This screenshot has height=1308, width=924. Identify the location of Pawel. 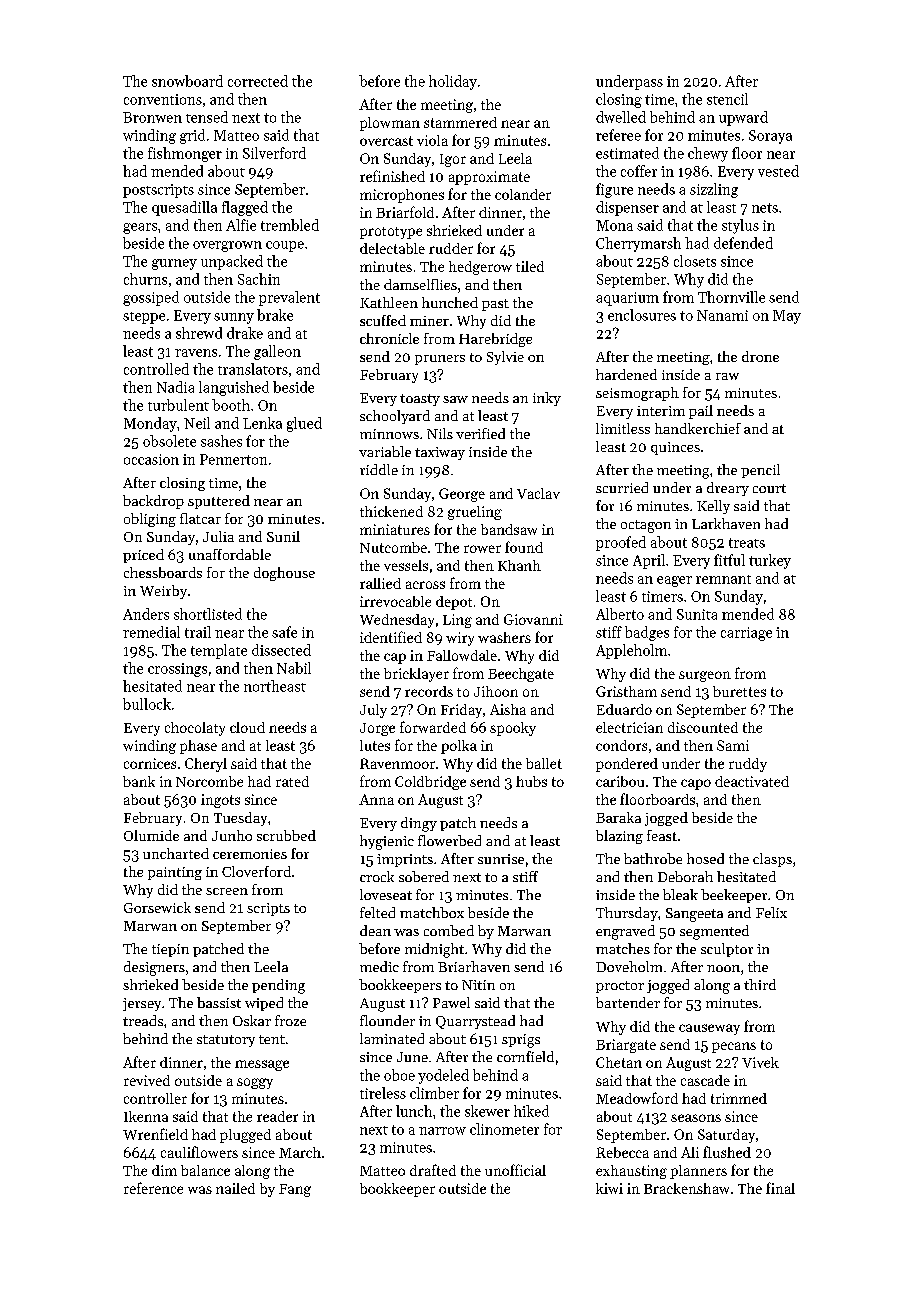
(451, 1002).
